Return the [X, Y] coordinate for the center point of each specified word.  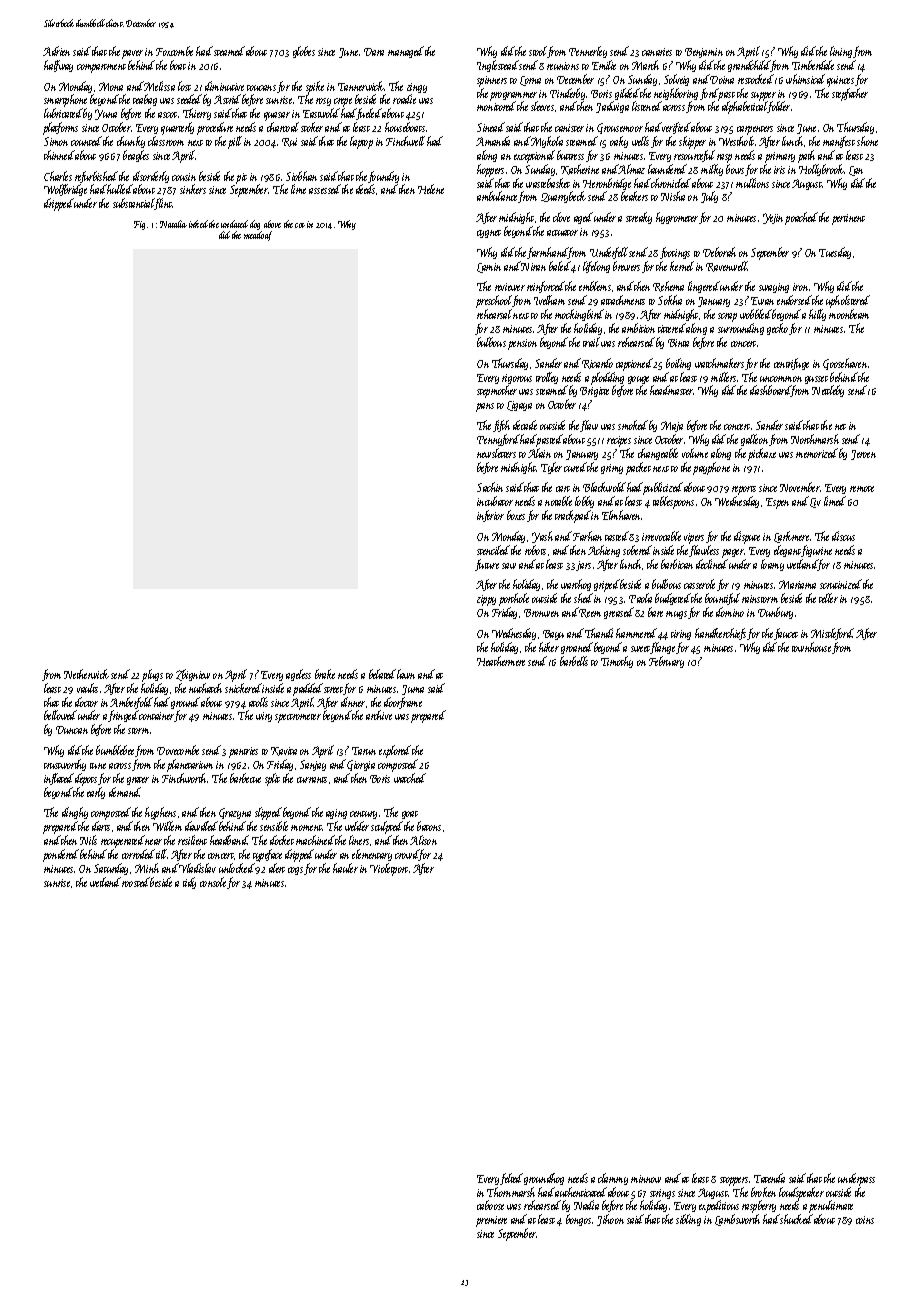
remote [862, 489]
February [666, 662]
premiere [491, 1221]
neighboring [676, 94]
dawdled [201, 826]
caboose [490, 1205]
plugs [152, 675]
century [363, 815]
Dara [374, 52]
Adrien [56, 51]
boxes [516, 515]
